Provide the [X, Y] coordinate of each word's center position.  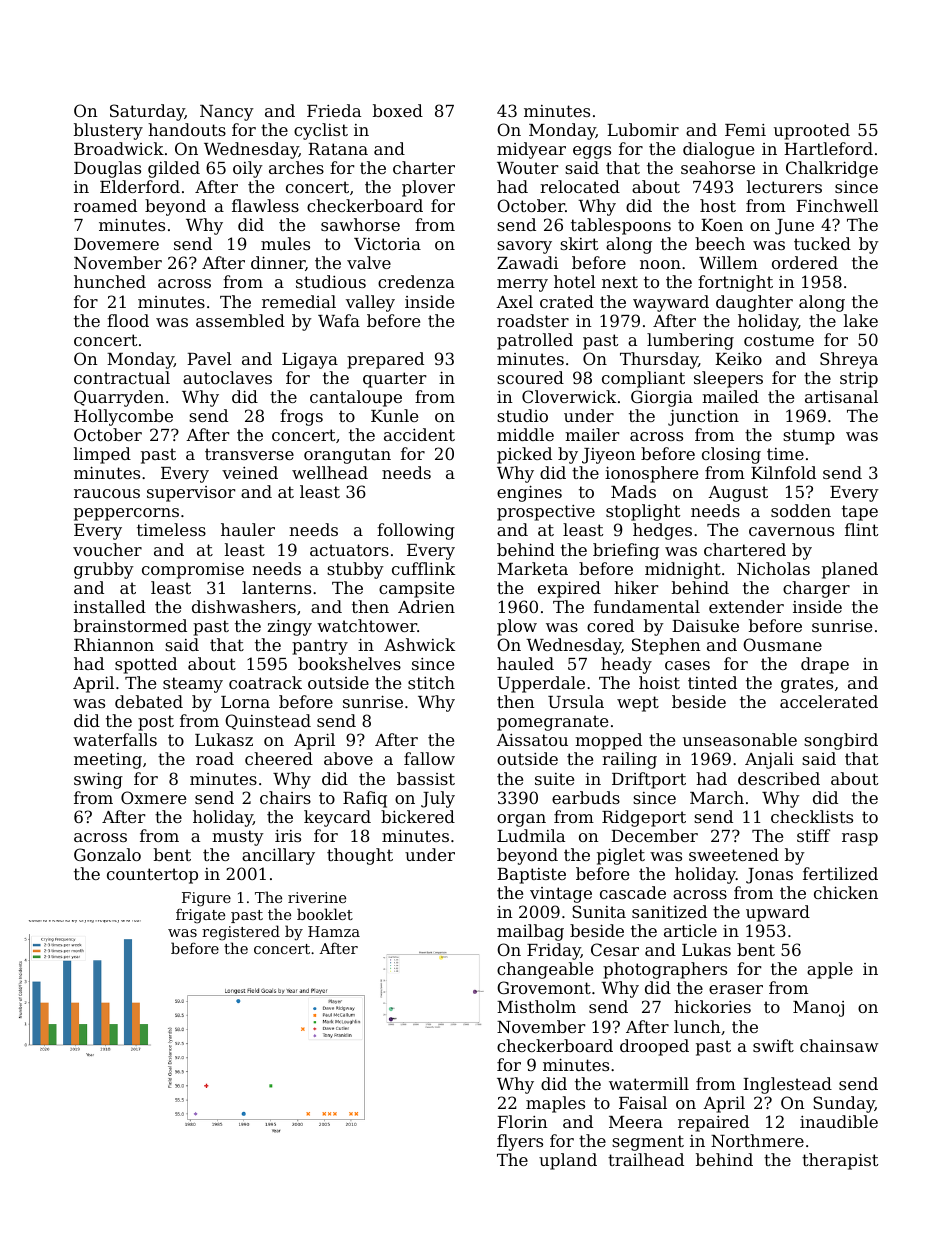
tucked [822, 243]
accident [419, 434]
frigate [200, 916]
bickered [418, 816]
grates [807, 685]
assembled [240, 320]
